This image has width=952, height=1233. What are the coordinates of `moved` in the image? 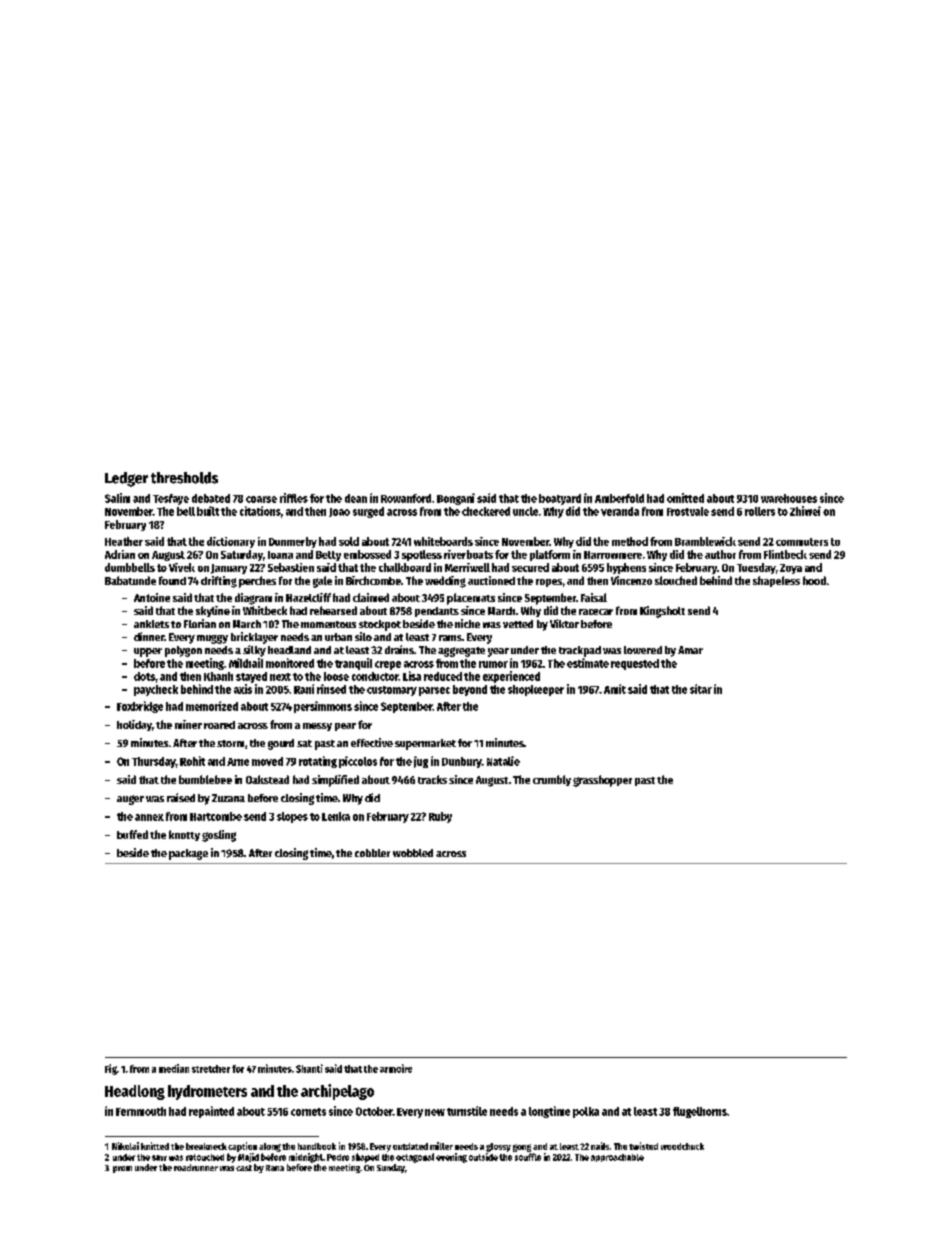 It's located at (267, 761).
